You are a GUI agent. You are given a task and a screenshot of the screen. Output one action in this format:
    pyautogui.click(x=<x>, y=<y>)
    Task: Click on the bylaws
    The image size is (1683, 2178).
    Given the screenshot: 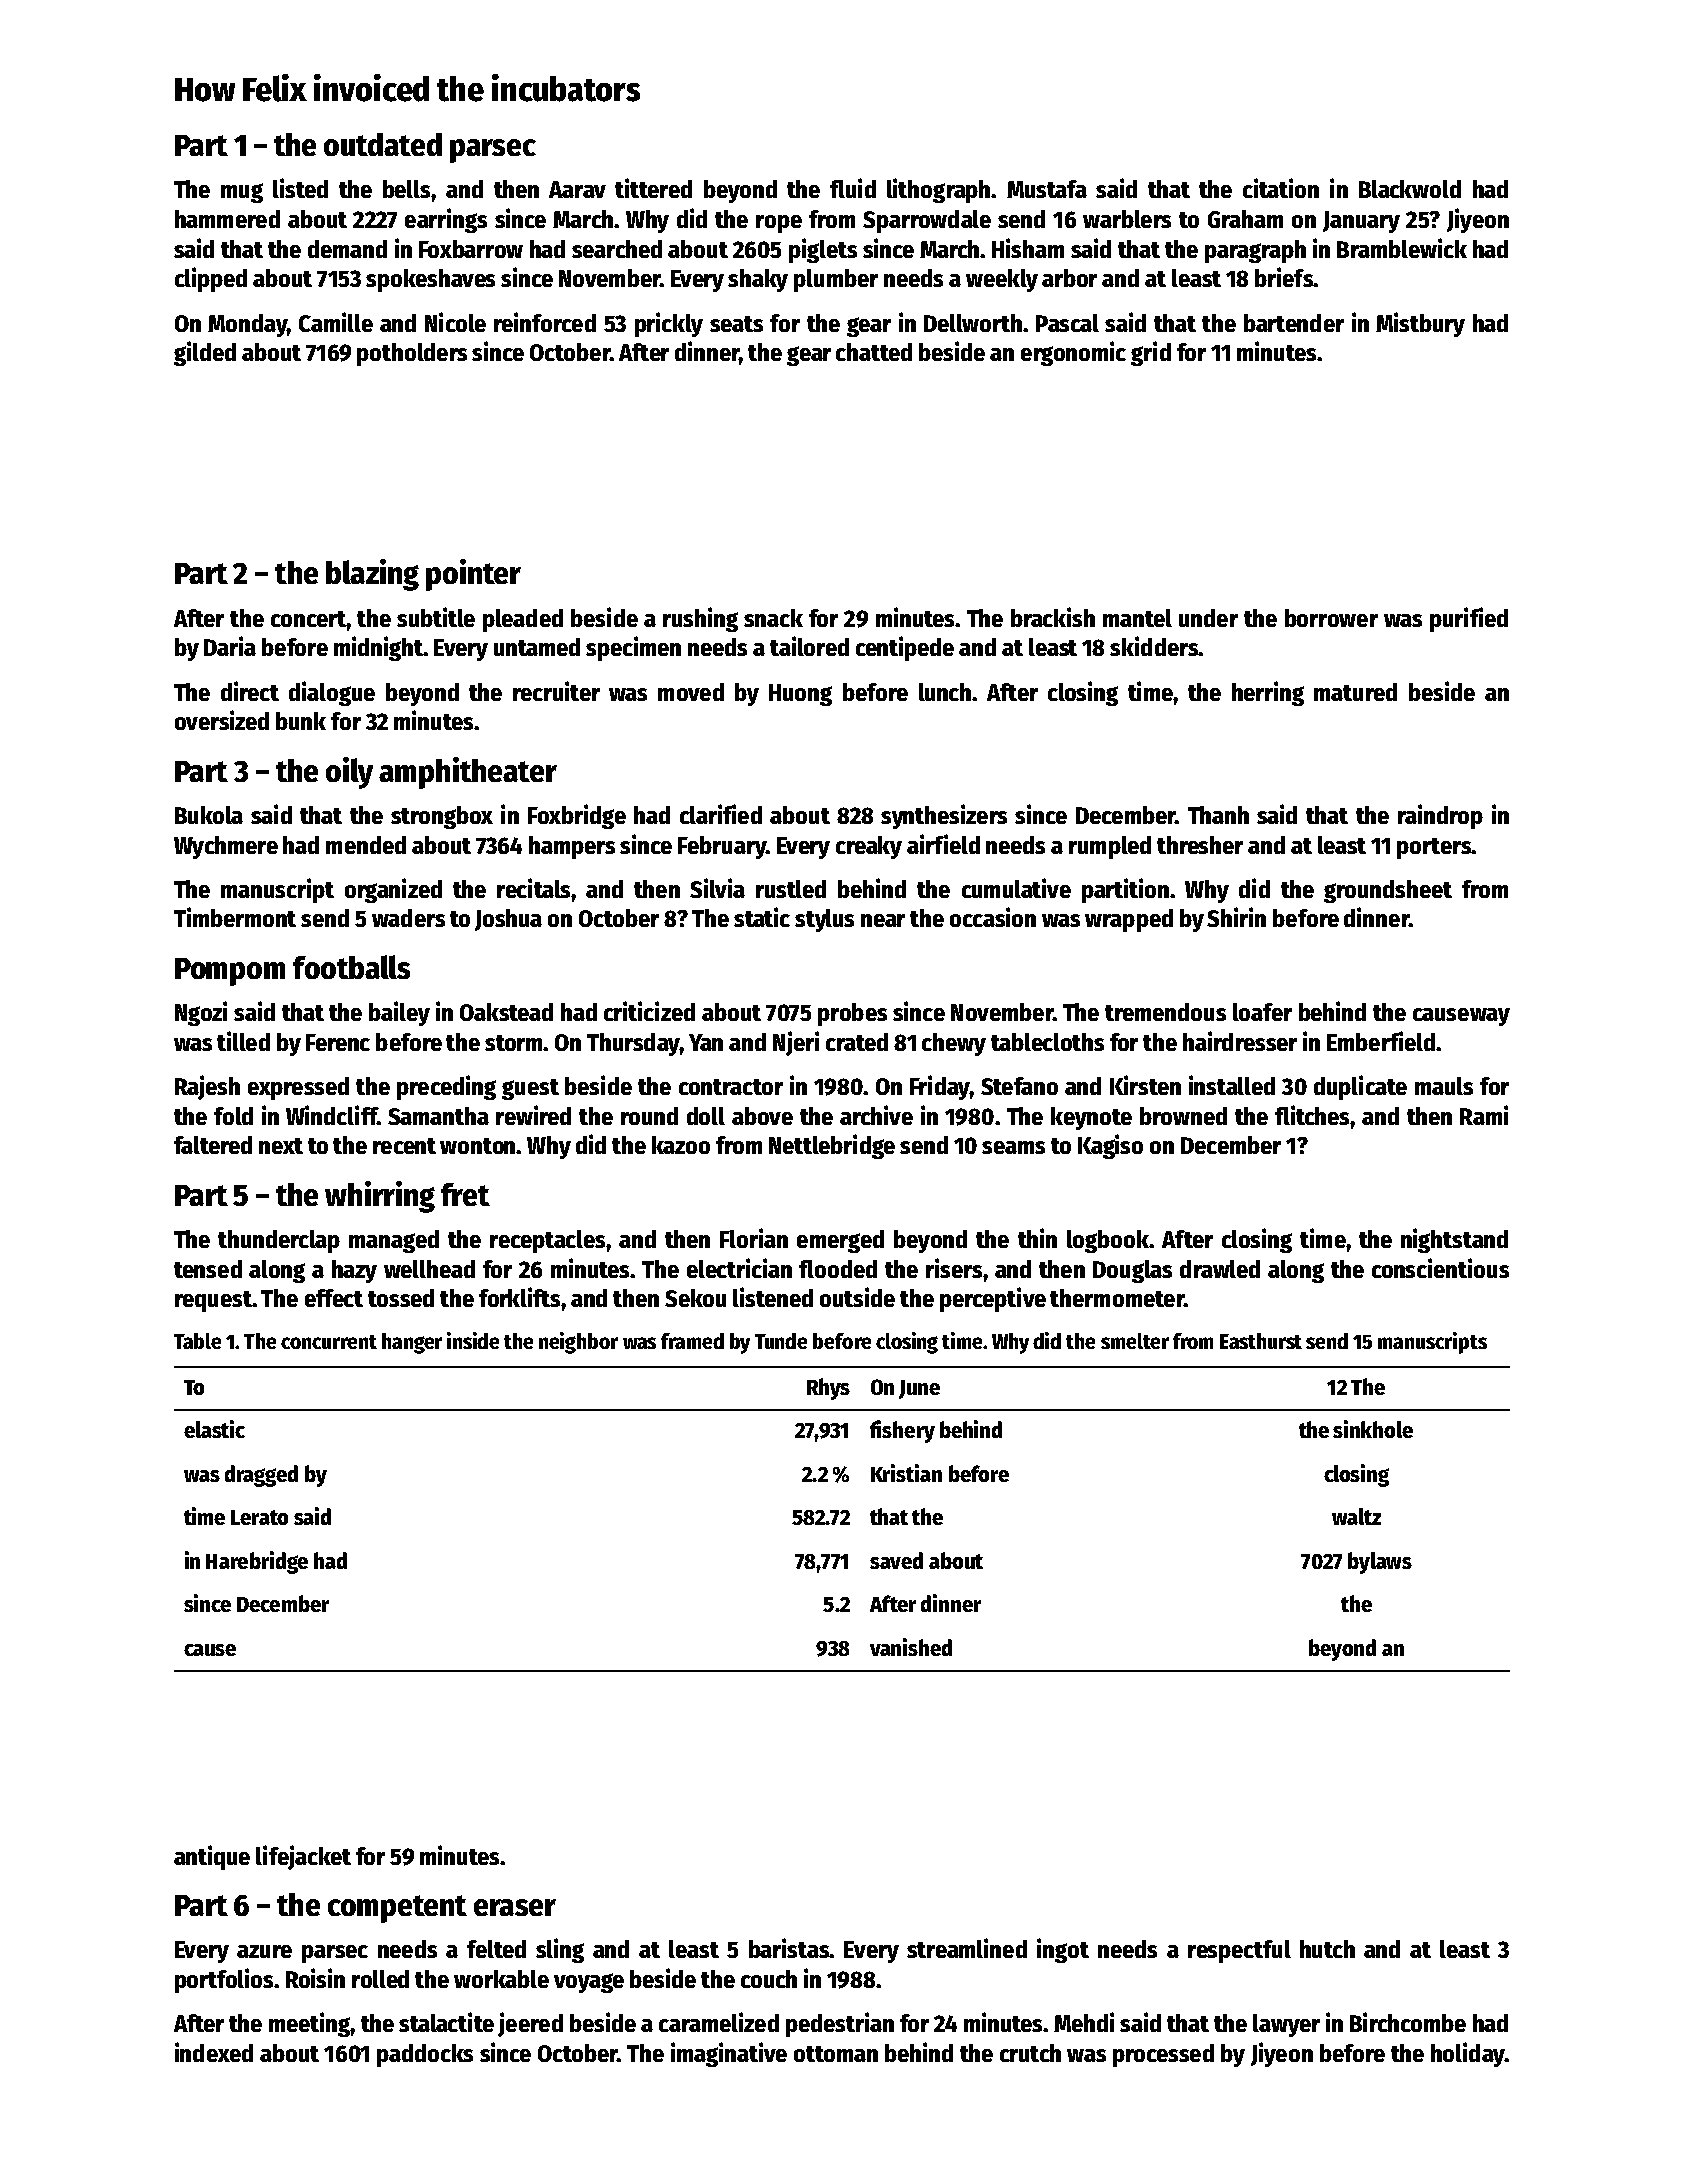 What is the action you would take?
    pyautogui.click(x=1380, y=1563)
